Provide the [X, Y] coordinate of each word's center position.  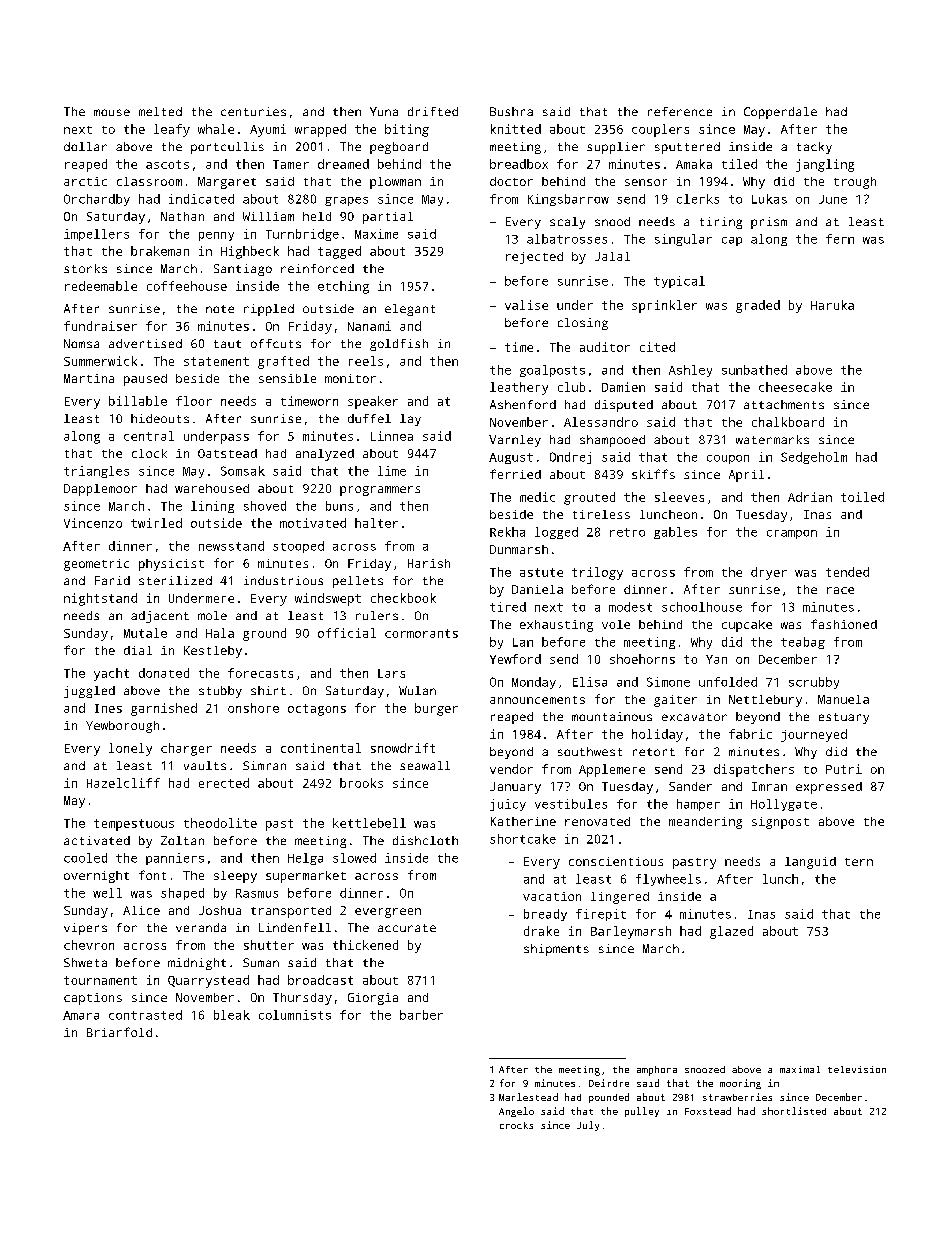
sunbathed [754, 370]
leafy [172, 130]
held [317, 216]
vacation [552, 896]
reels [366, 361]
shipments [556, 950]
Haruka [832, 305]
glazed [731, 932]
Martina [89, 378]
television [857, 1069]
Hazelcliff [123, 783]
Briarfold [119, 1032]
